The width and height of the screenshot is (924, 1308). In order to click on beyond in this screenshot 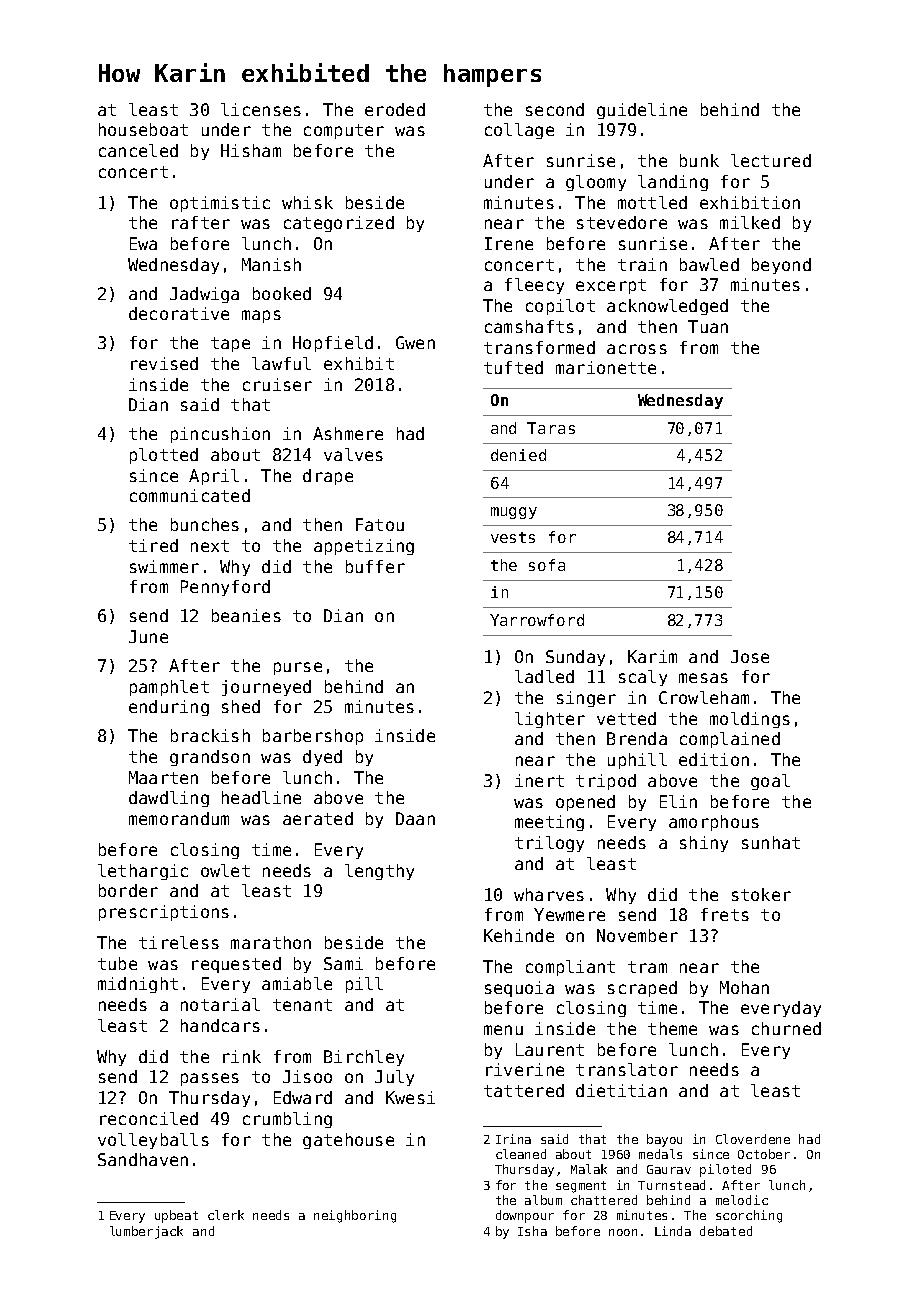, I will do `click(781, 266)`.
